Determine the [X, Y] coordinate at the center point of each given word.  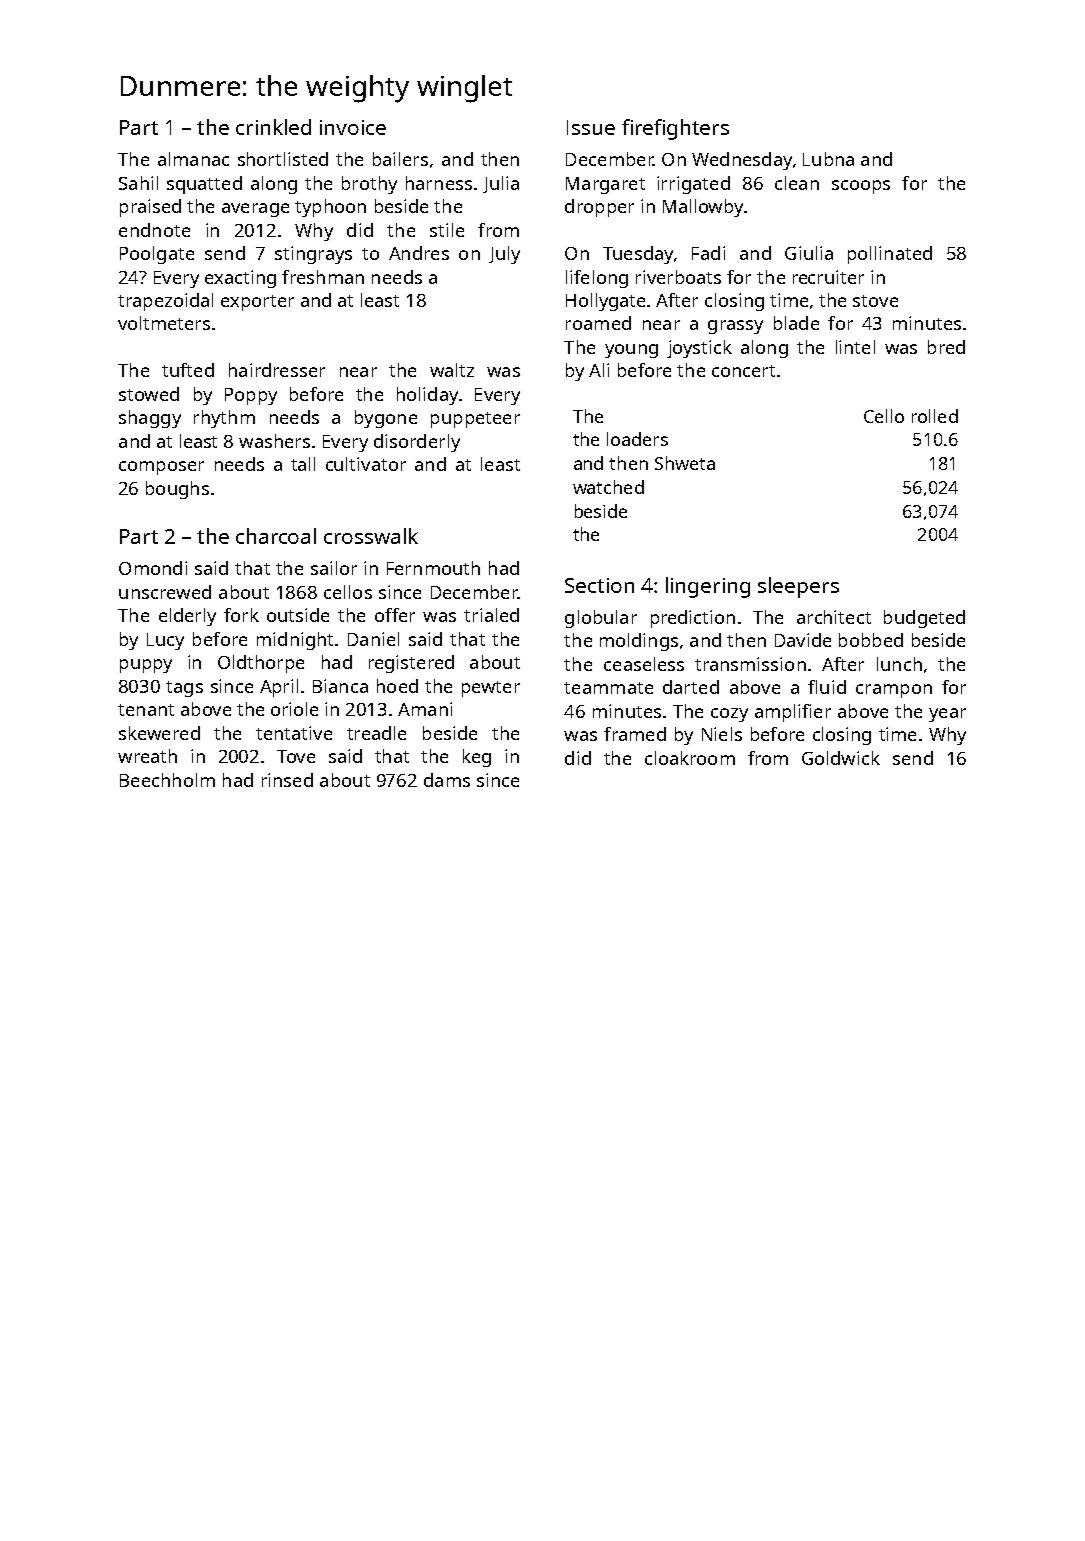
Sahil [138, 183]
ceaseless [644, 664]
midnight [295, 641]
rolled [935, 416]
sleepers [798, 587]
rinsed [287, 780]
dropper [599, 208]
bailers [400, 159]
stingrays [313, 255]
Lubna [828, 159]
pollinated [890, 255]
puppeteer [475, 420]
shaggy [150, 419]
